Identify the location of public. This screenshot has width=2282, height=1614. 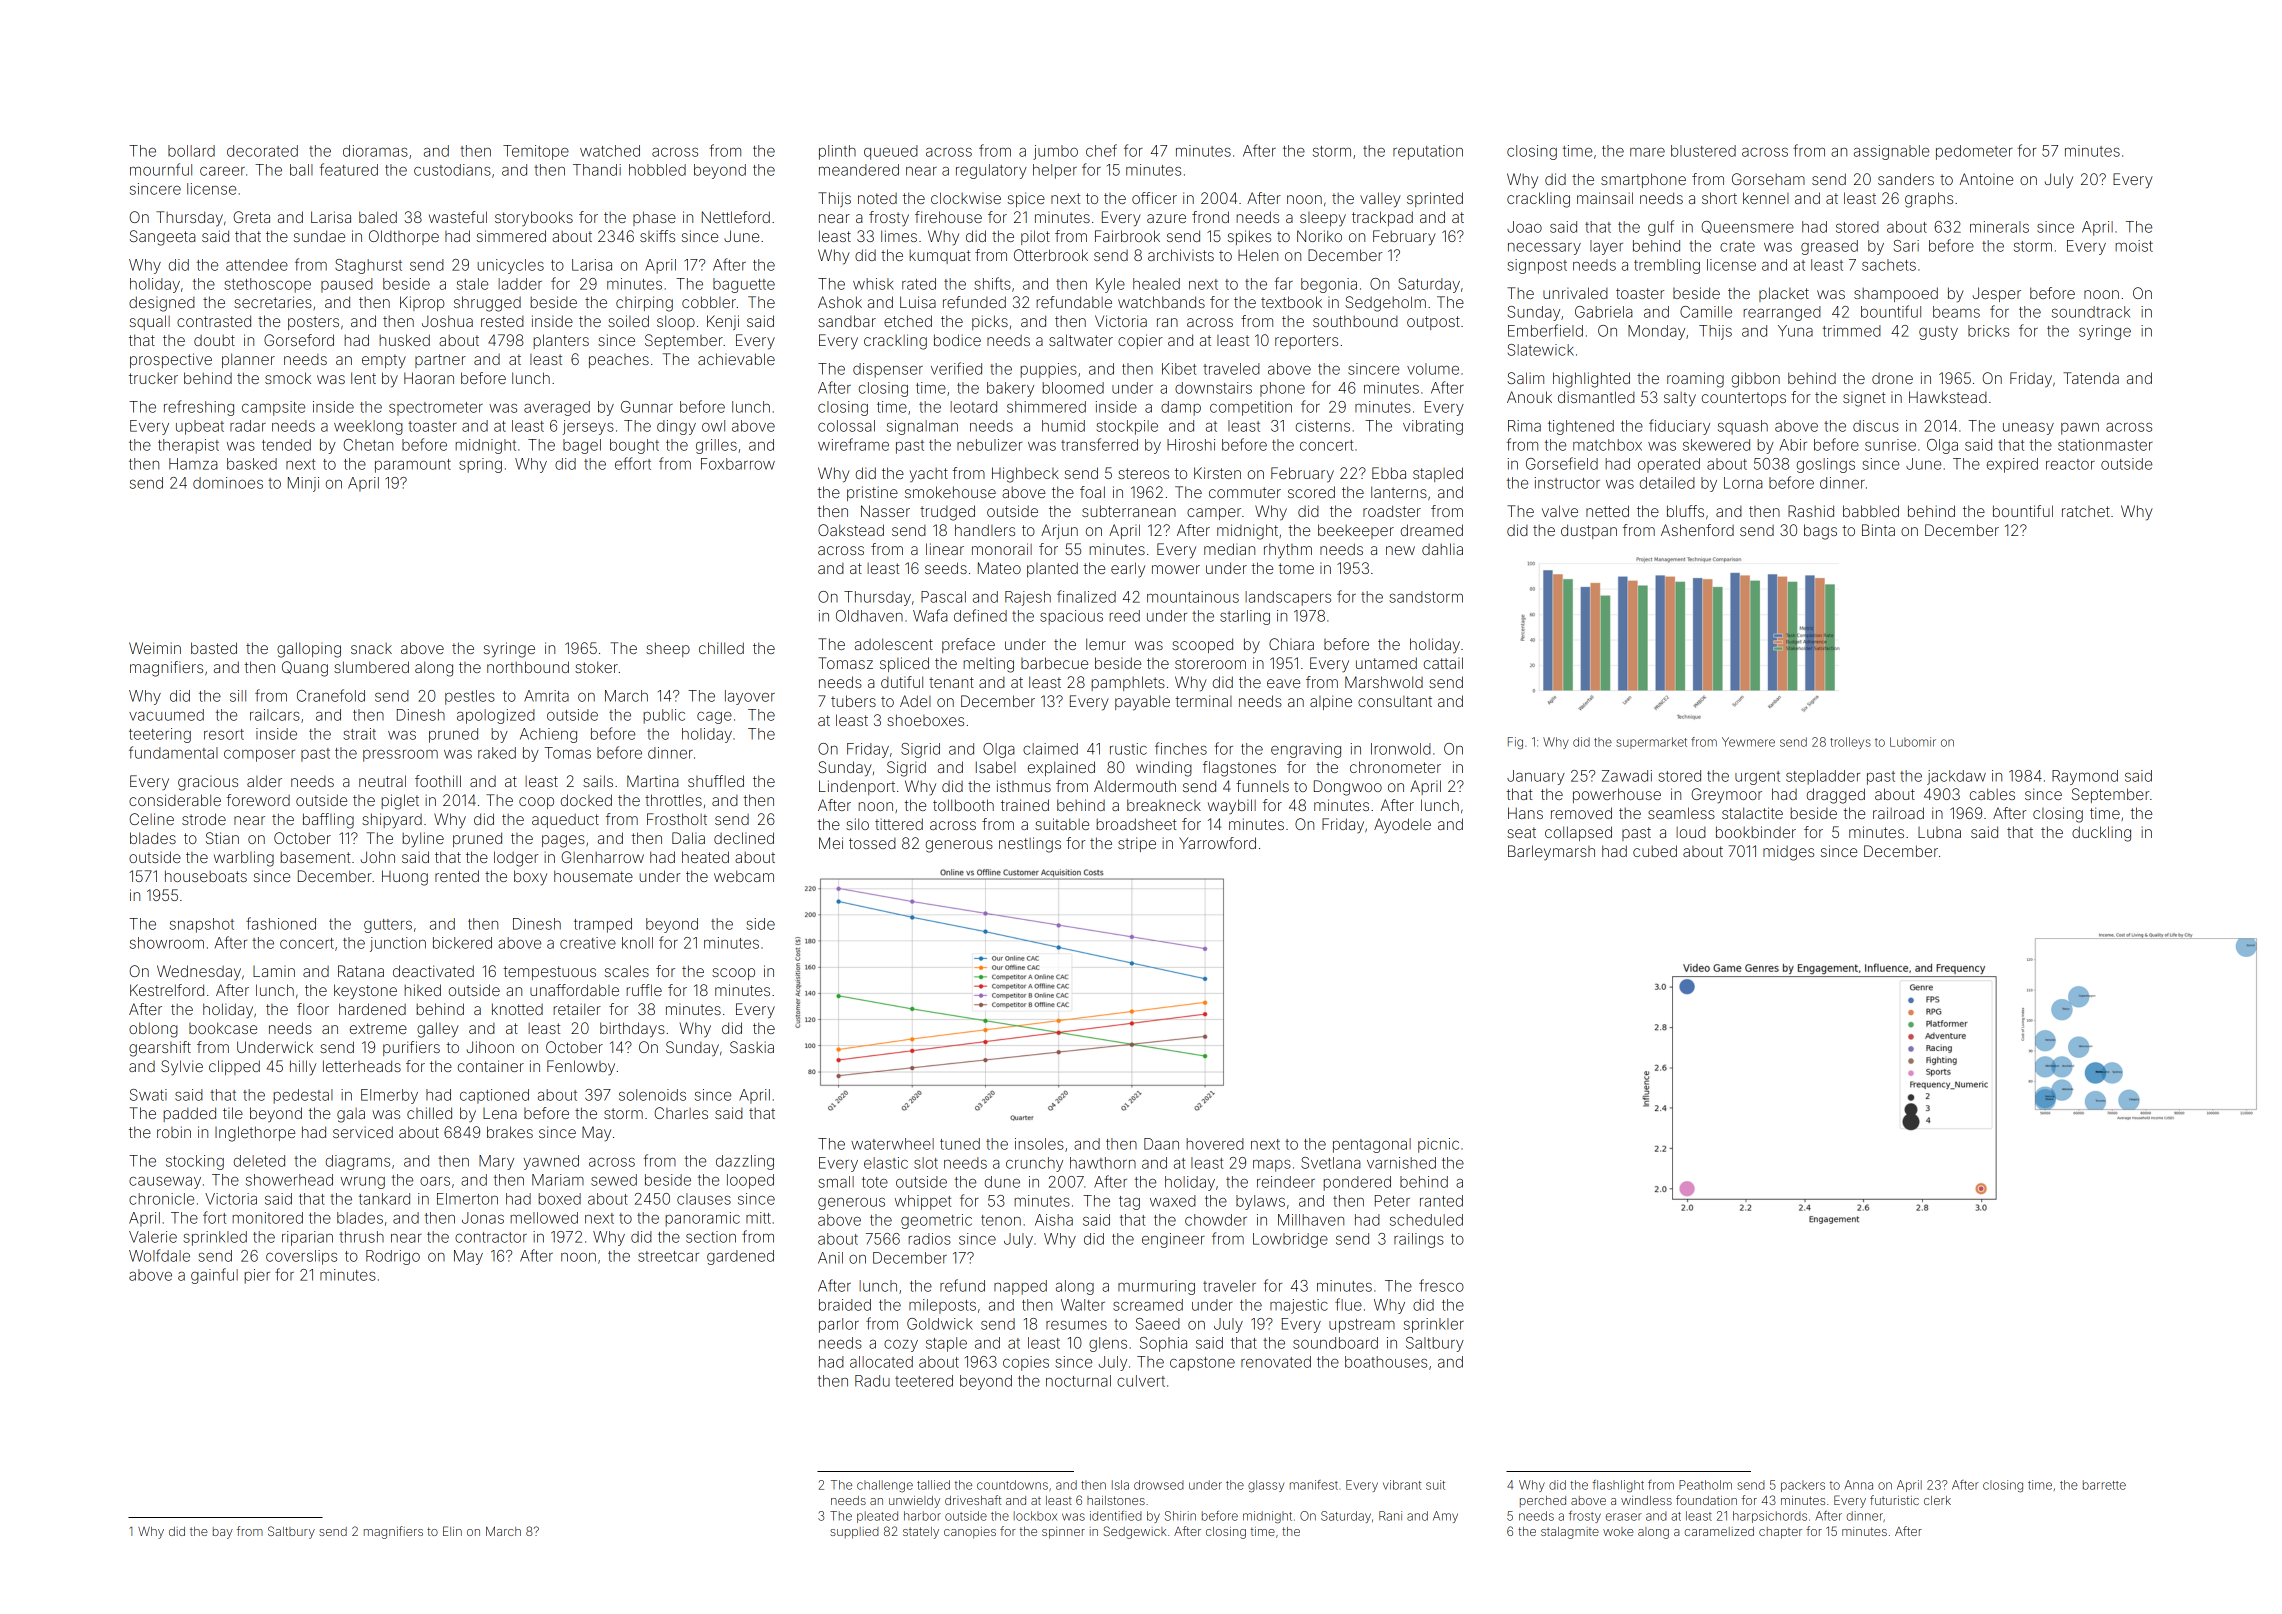
(664, 716).
